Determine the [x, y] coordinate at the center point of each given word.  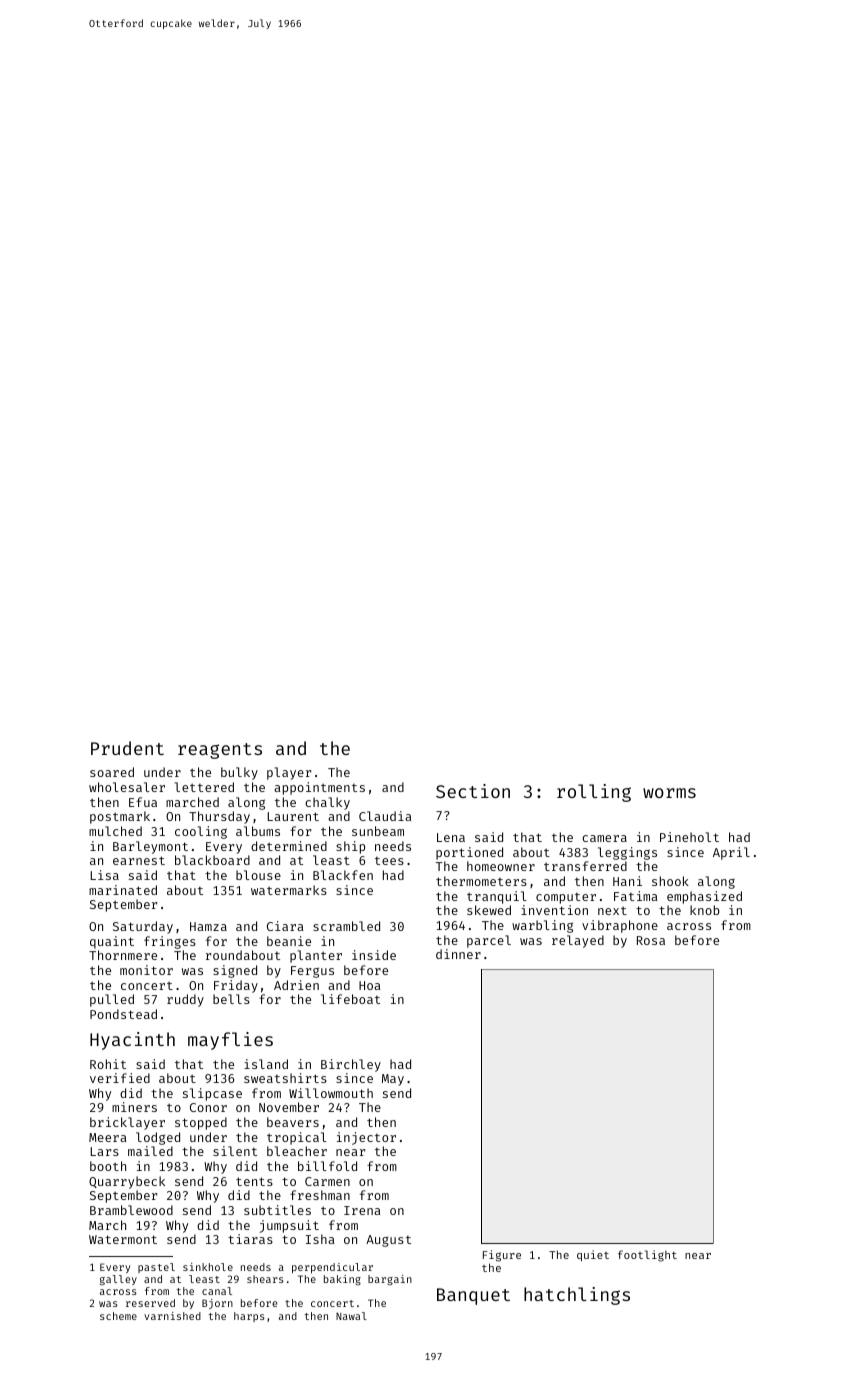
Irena [362, 1210]
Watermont [123, 1239]
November [289, 1107]
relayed [578, 941]
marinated [123, 890]
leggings [627, 853]
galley [118, 1280]
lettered [204, 787]
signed [235, 971]
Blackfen [343, 875]
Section [473, 791]
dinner [458, 954]
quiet [593, 1256]
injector [366, 1138]
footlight [647, 1256]
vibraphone [620, 926]
